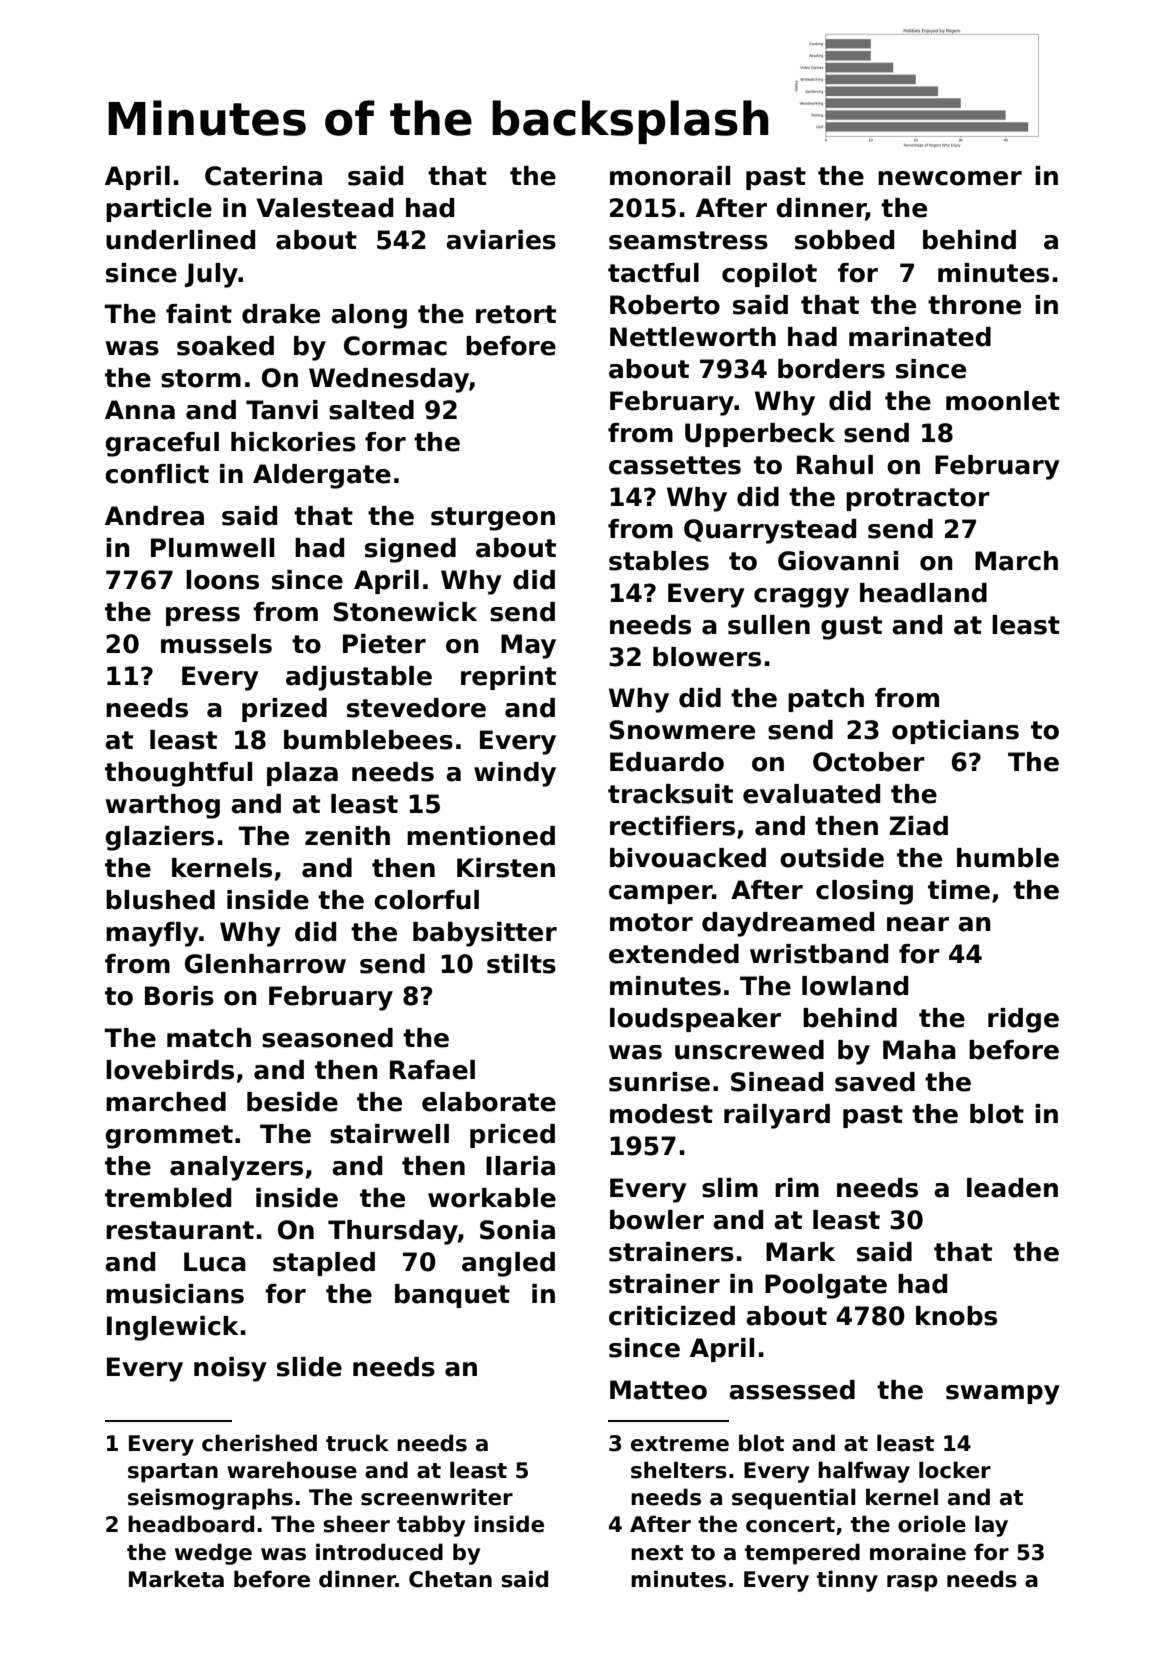 This image has width=1165, height=1654. Describe the element at coordinates (216, 644) in the image. I see `mussels` at that location.
